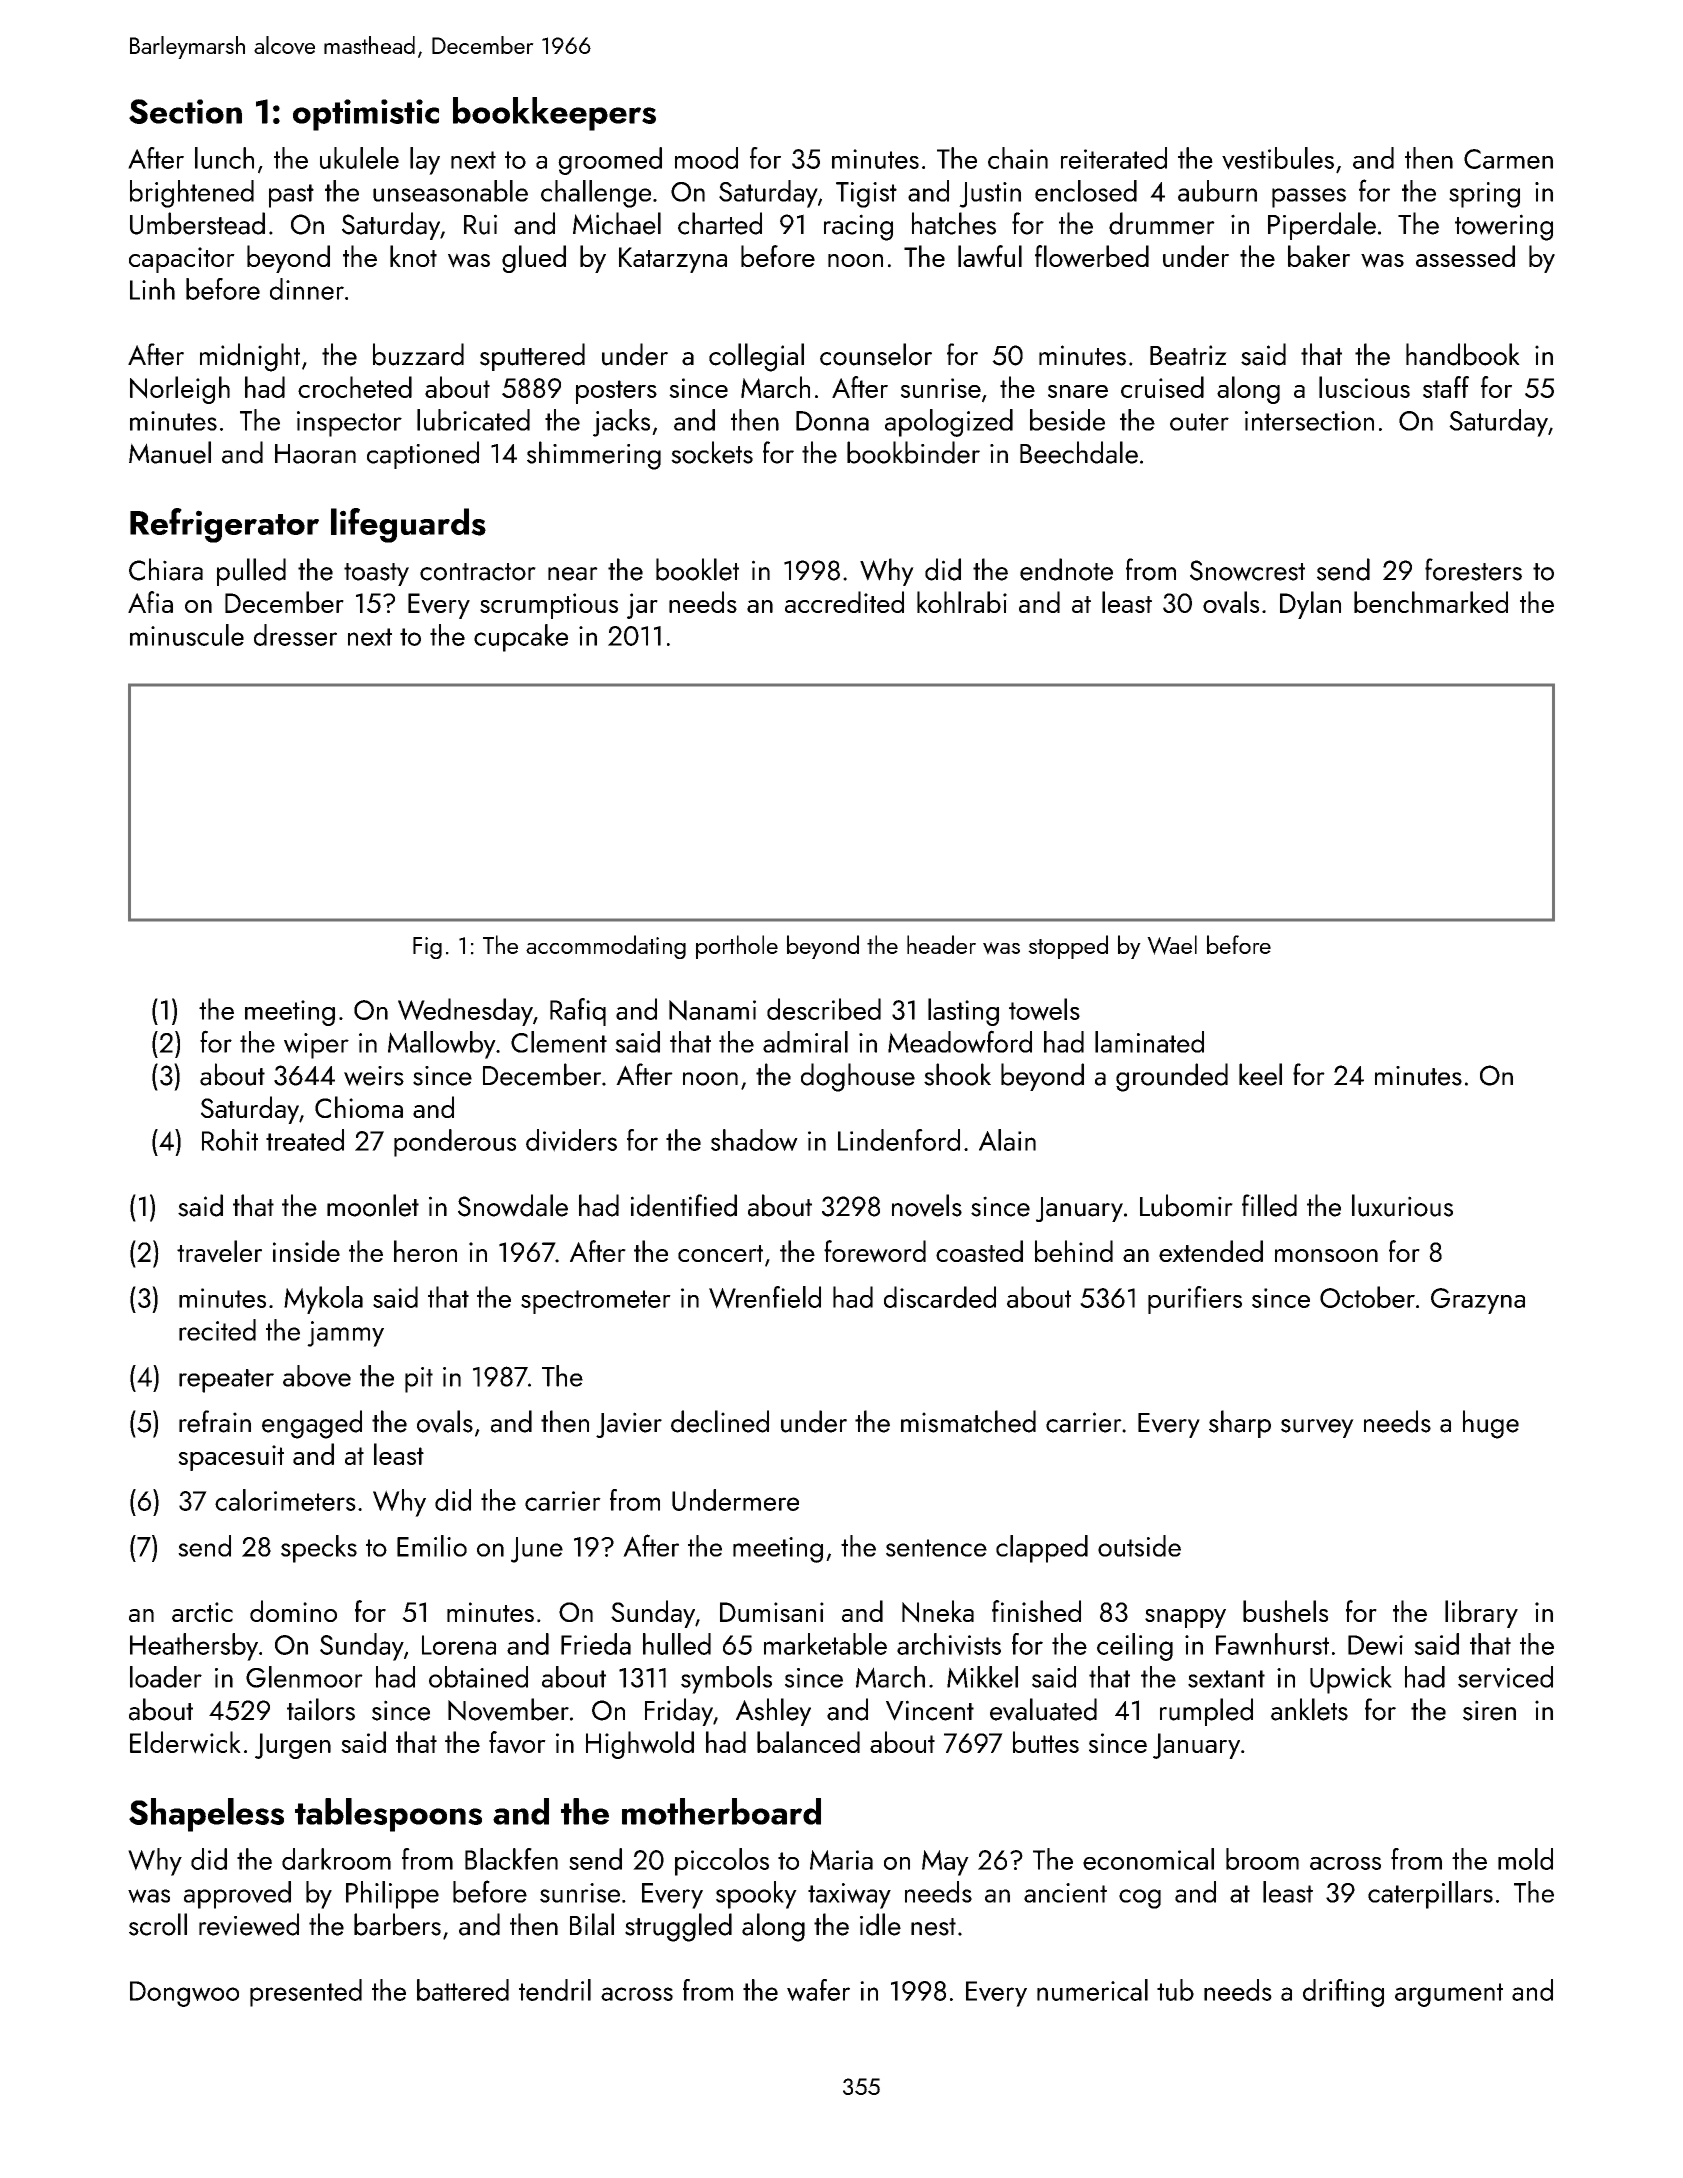  Describe the element at coordinates (596, 1302) in the document. I see `spectrometer` at that location.
